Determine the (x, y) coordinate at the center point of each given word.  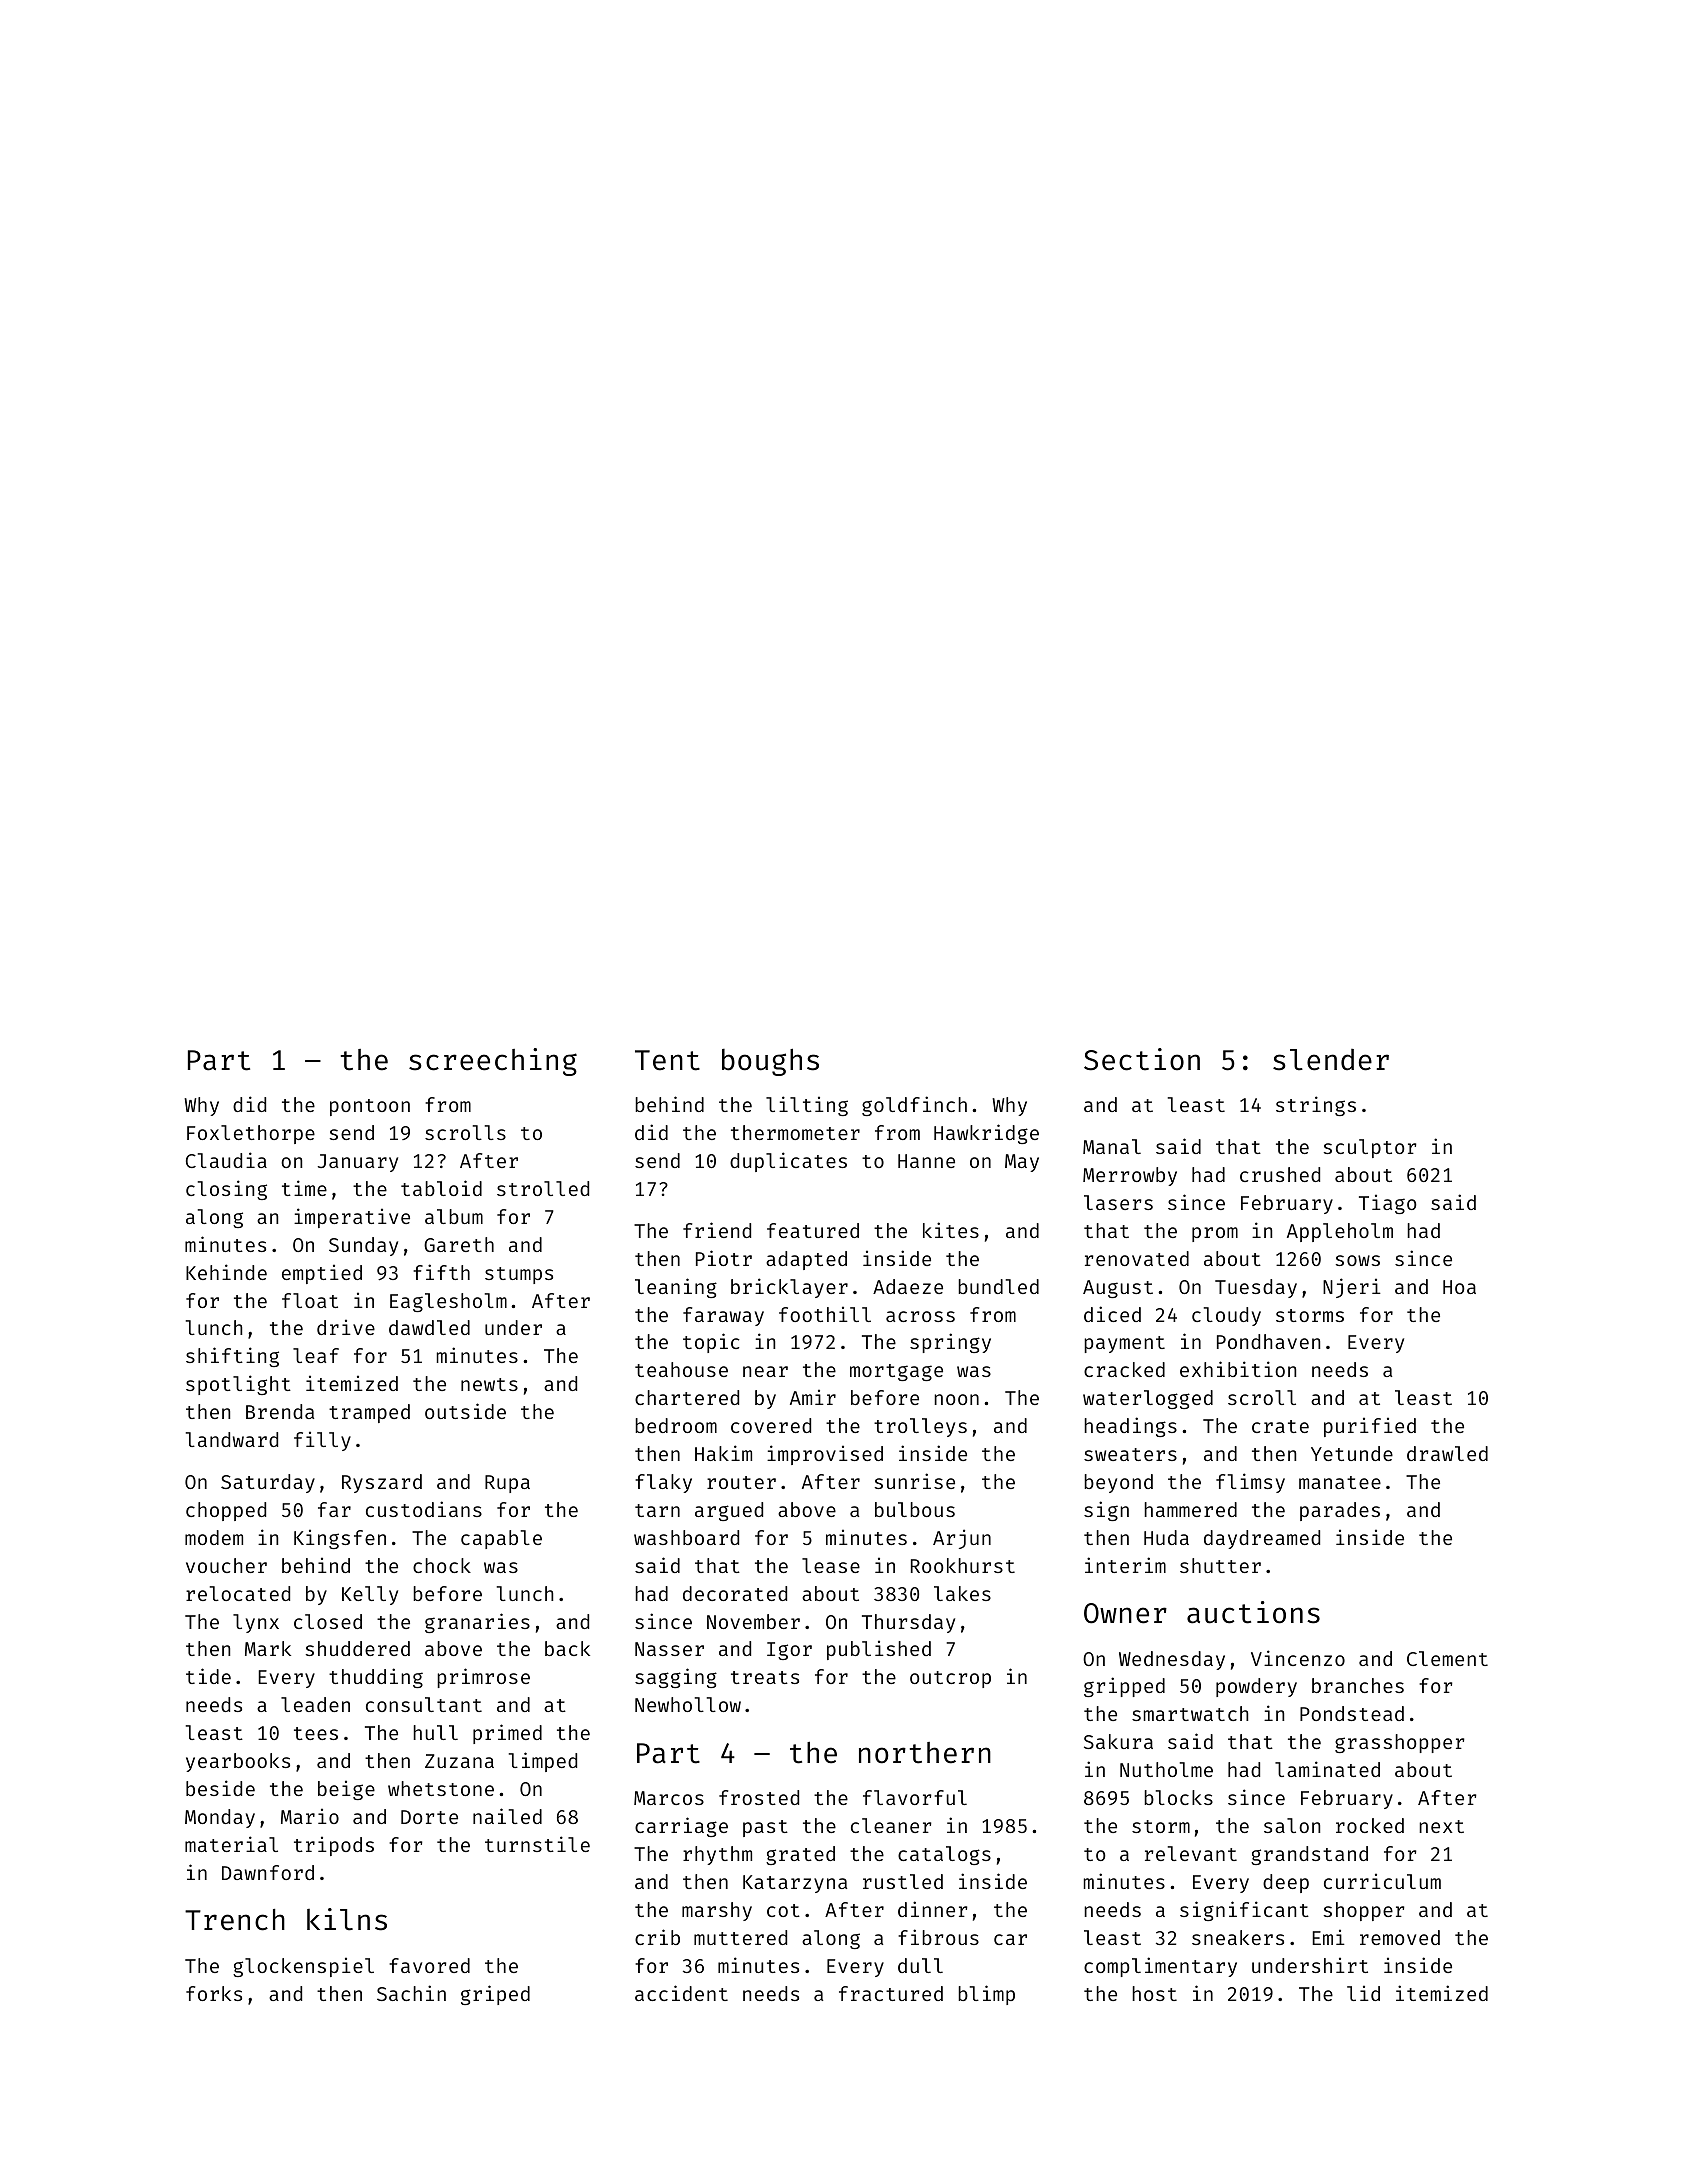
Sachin (411, 1993)
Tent (667, 1060)
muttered (740, 1937)
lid (1363, 1993)
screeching (493, 1062)
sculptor (1370, 1148)
